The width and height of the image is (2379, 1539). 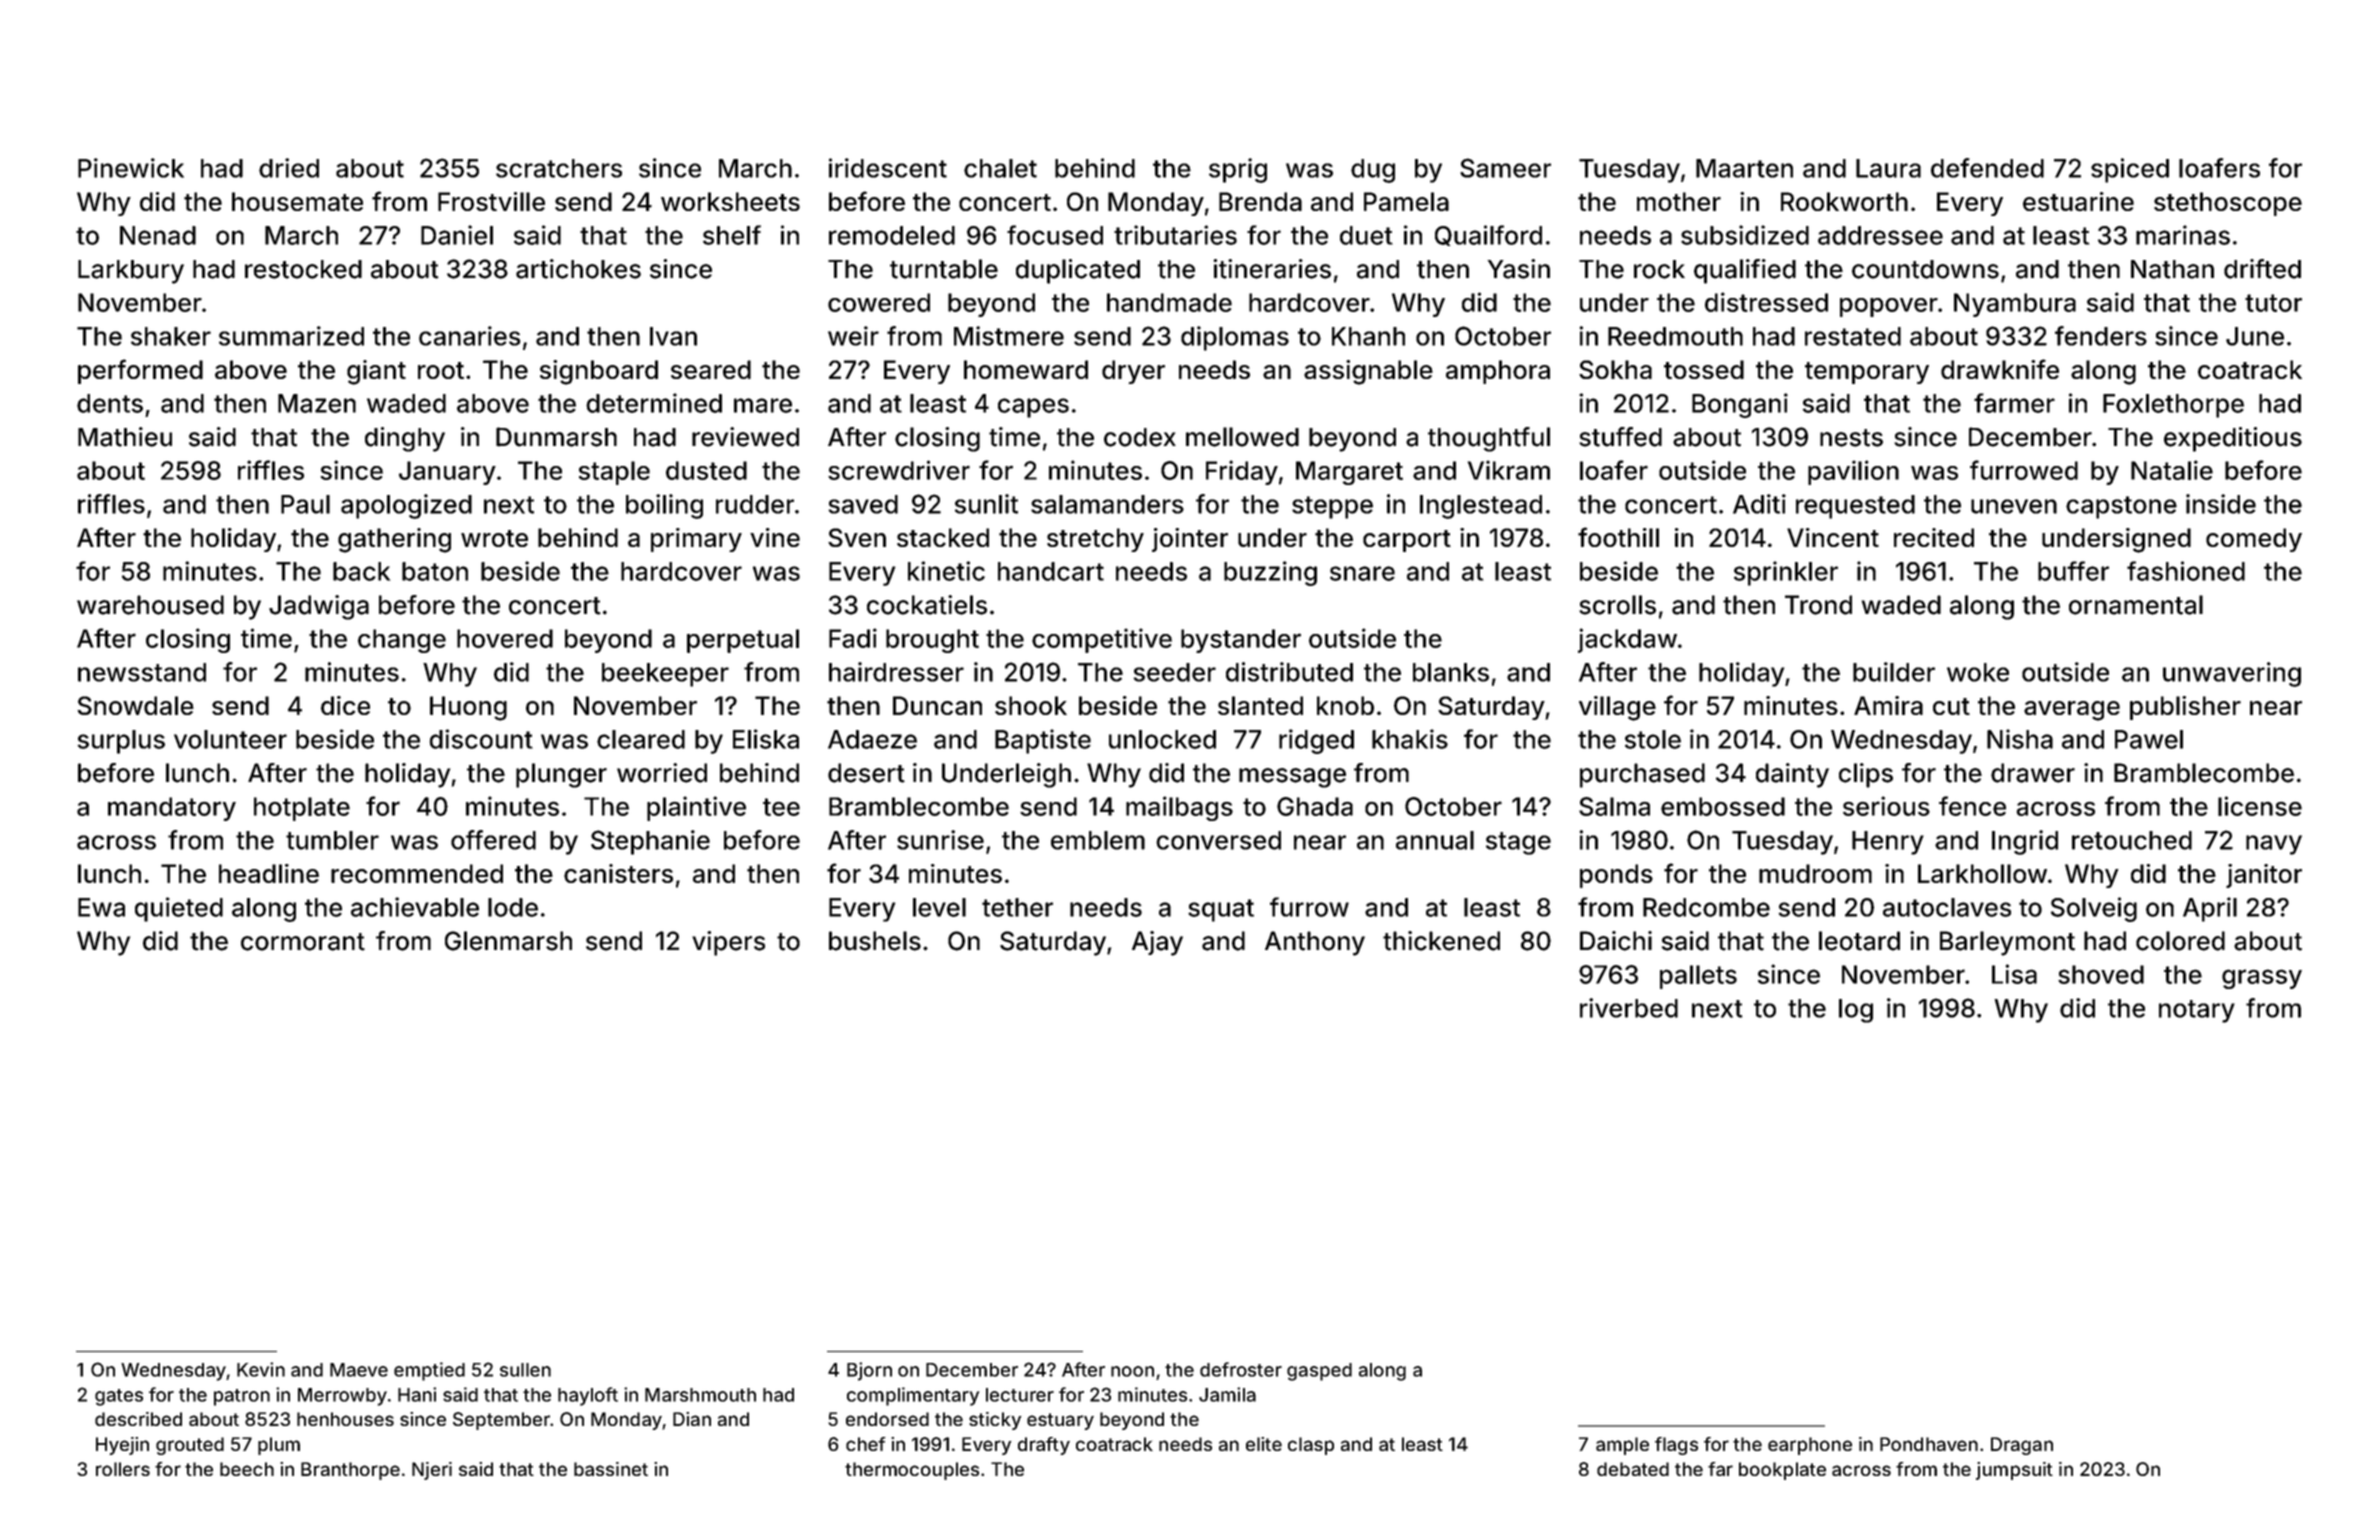 What do you see at coordinates (2130, 170) in the image?
I see `spiced` at bounding box center [2130, 170].
